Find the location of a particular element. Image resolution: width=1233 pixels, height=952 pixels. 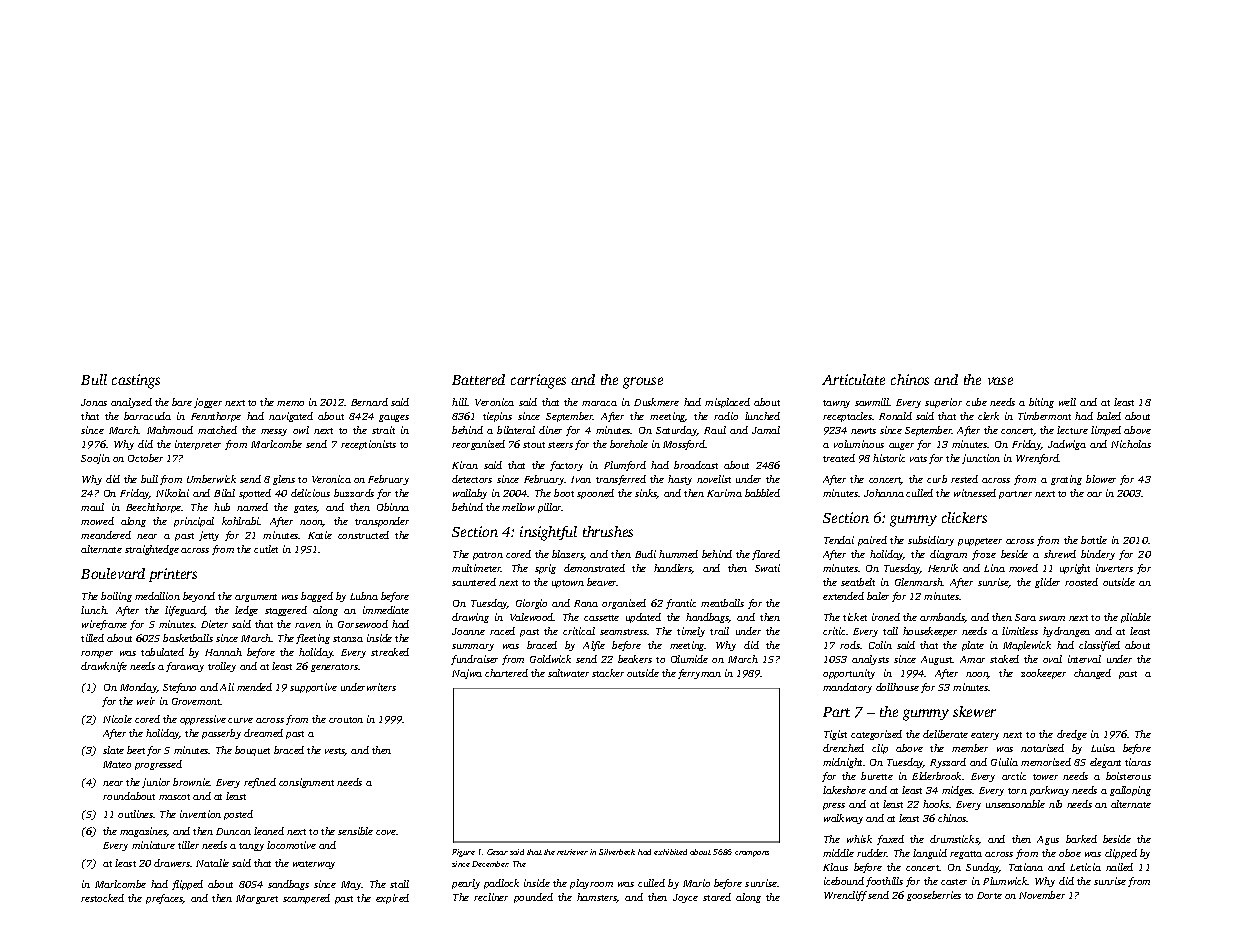

swam is located at coordinates (1052, 618).
